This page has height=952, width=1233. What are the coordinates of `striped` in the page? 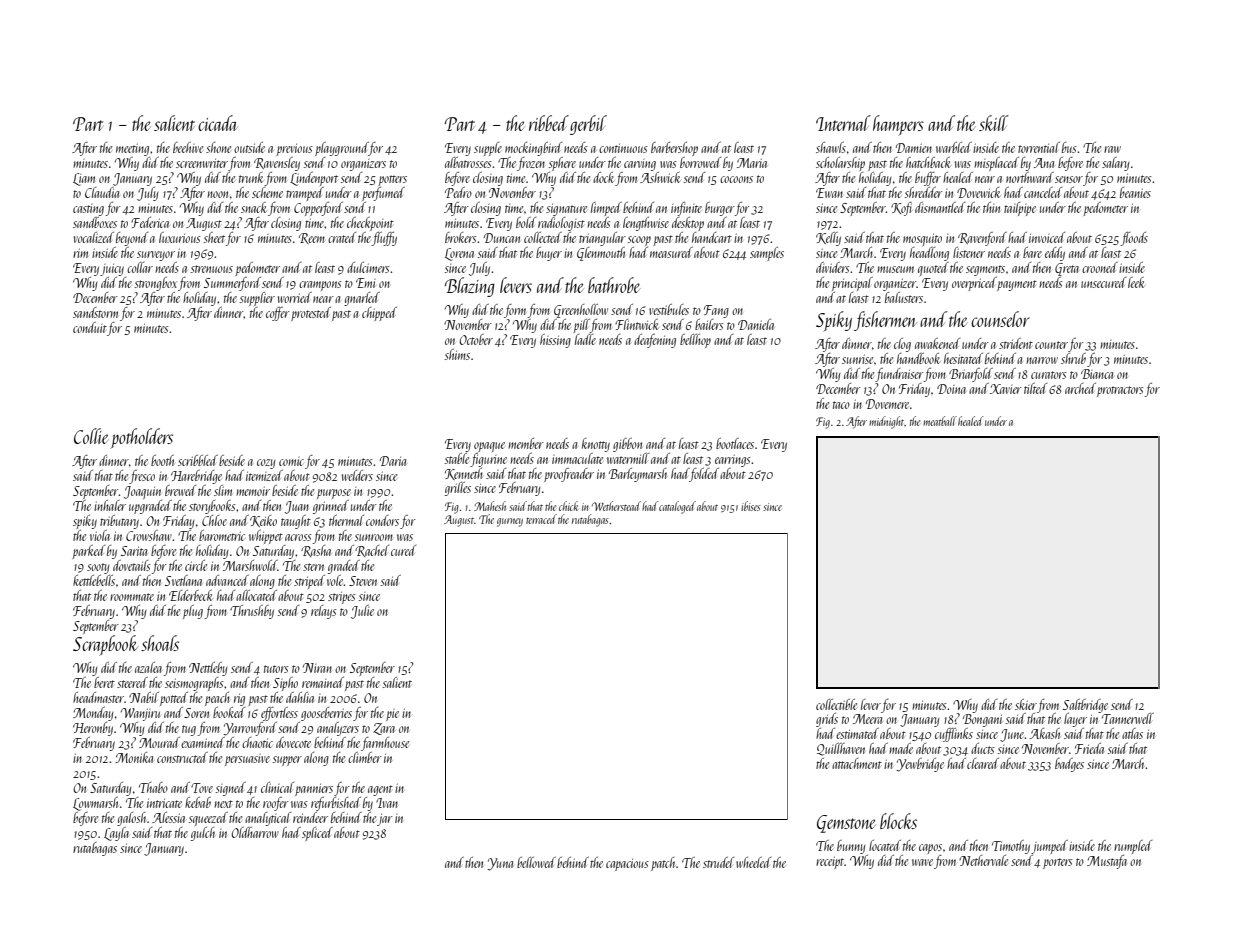 It's located at (309, 582).
